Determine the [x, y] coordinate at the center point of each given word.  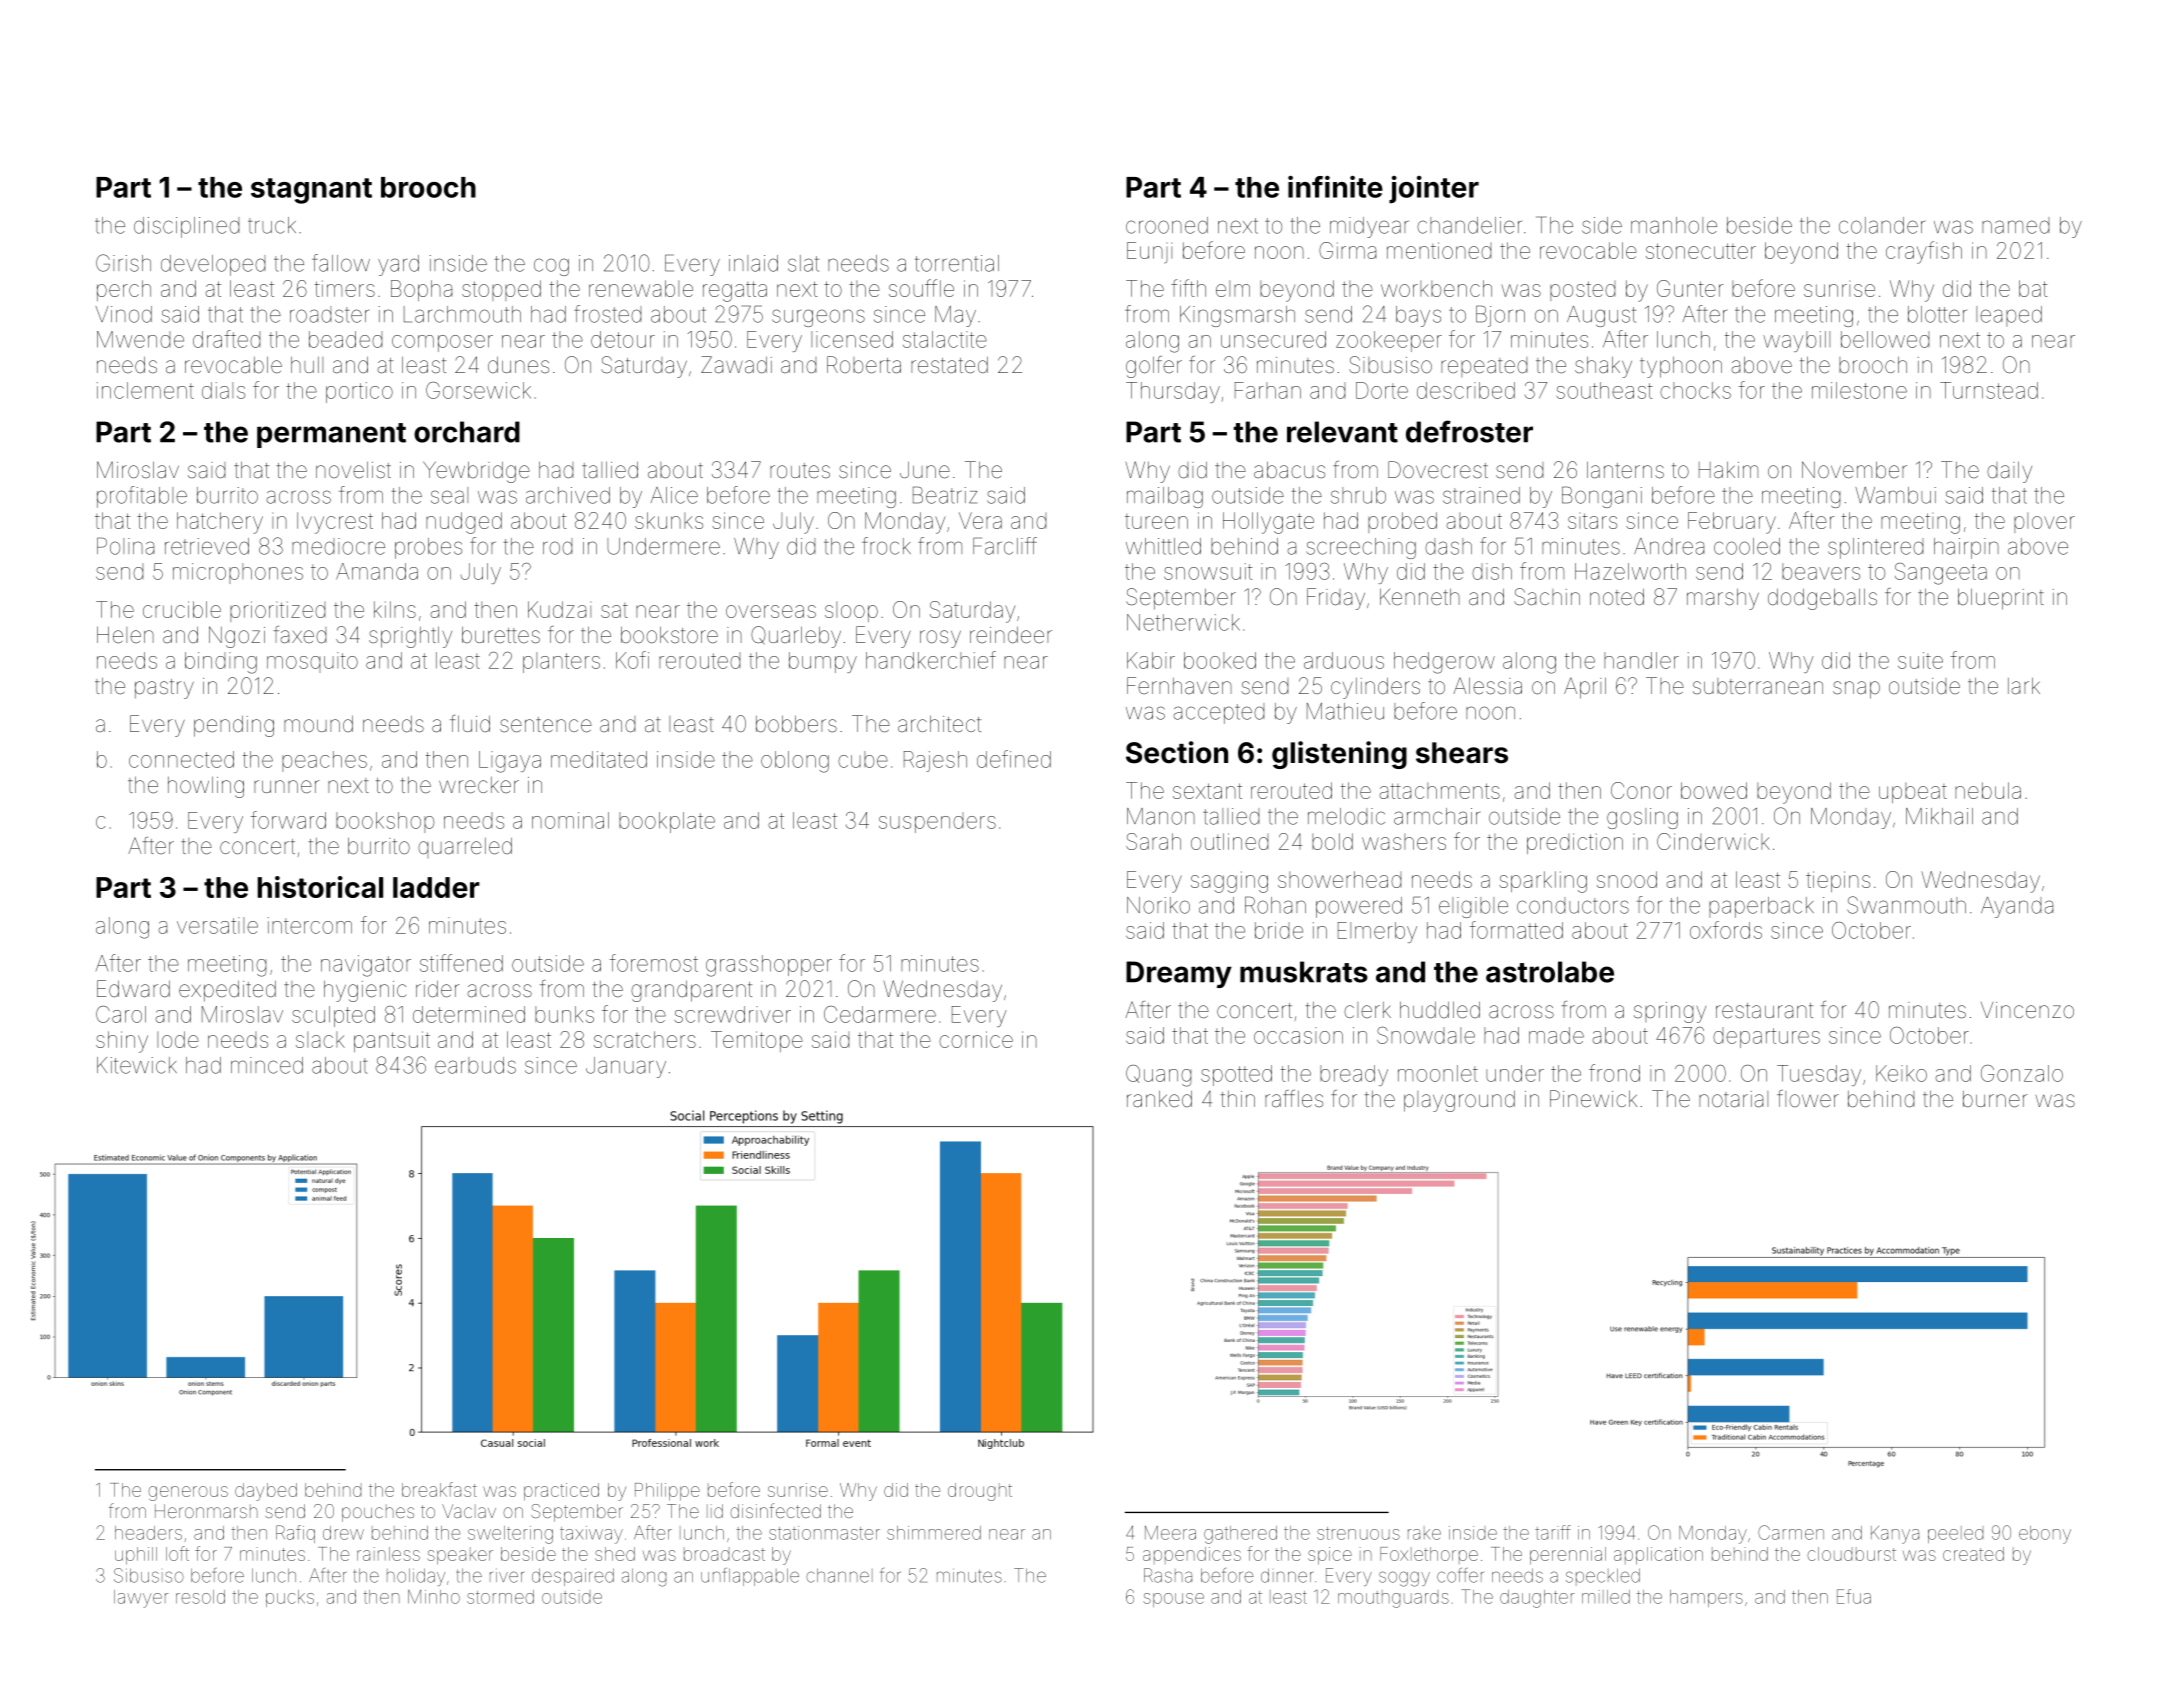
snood [1627, 879]
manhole [1674, 225]
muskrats [1304, 972]
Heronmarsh [206, 1511]
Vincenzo [2027, 1010]
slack [320, 1040]
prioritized [277, 611]
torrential [957, 263]
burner [1995, 1099]
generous [188, 1493]
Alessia [1487, 686]
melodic [1346, 816]
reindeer [1011, 635]
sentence [546, 725]
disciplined [186, 227]
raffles [1294, 1099]
